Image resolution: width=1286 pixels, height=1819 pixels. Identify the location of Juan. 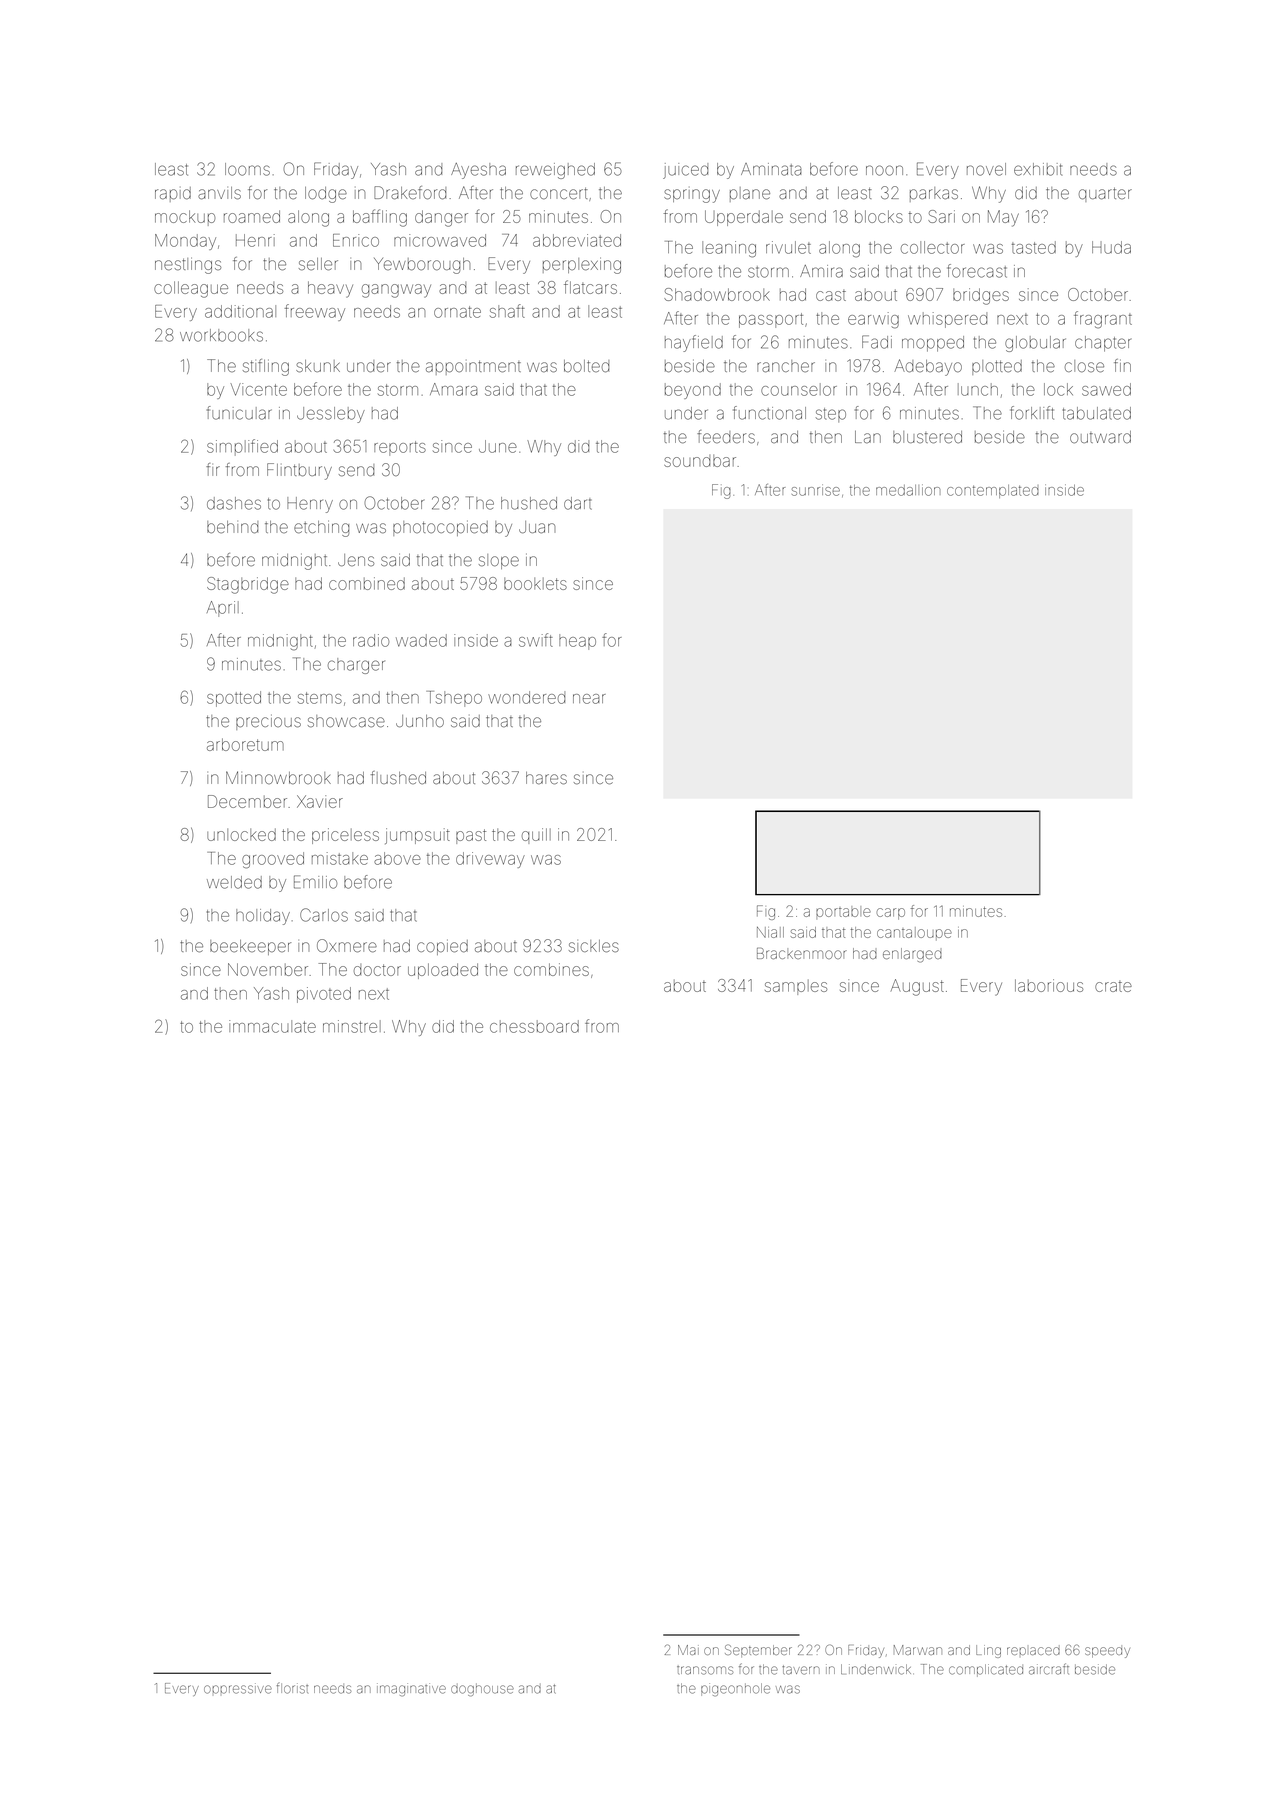
(537, 527).
